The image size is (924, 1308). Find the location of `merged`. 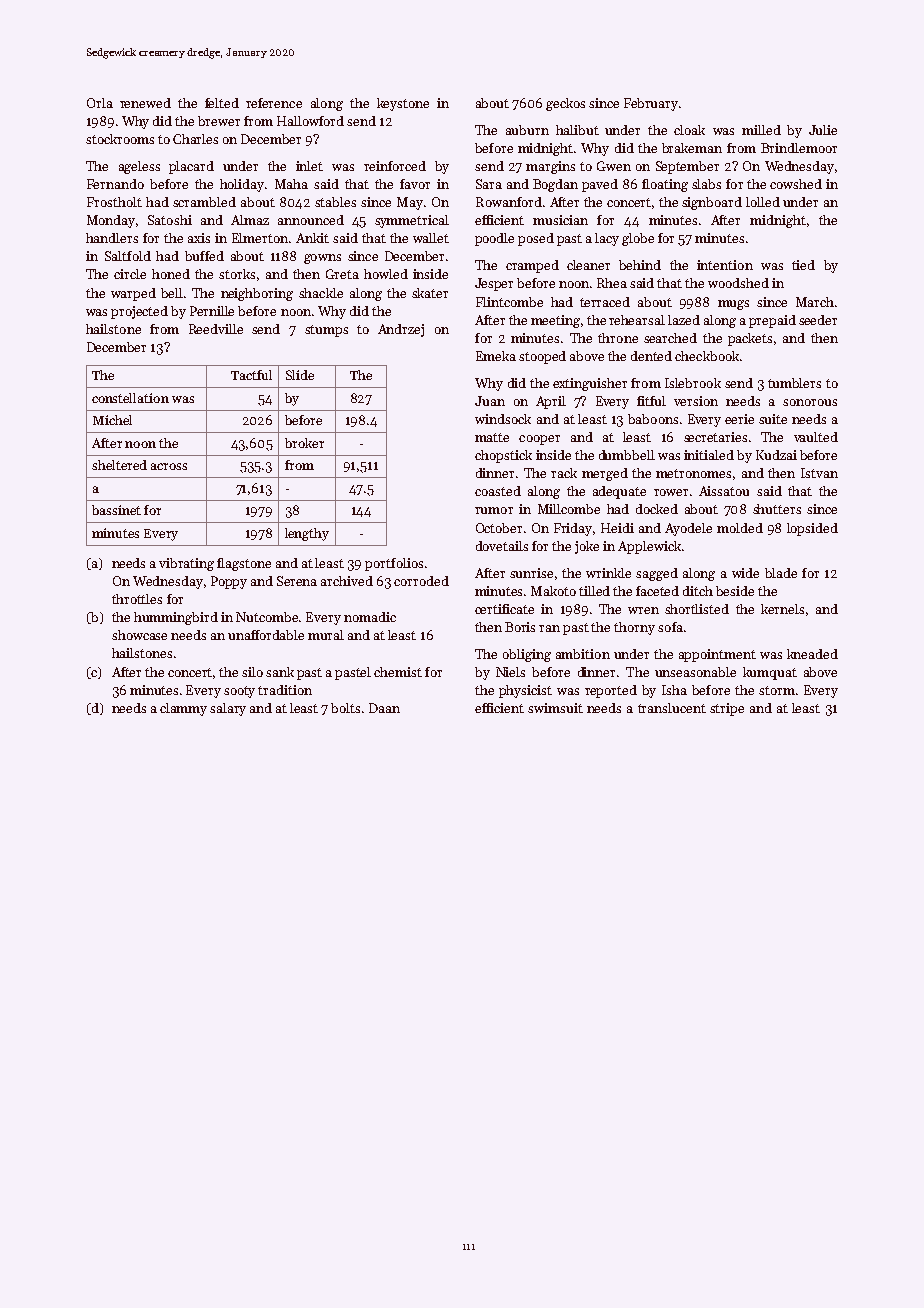

merged is located at coordinates (605, 474).
